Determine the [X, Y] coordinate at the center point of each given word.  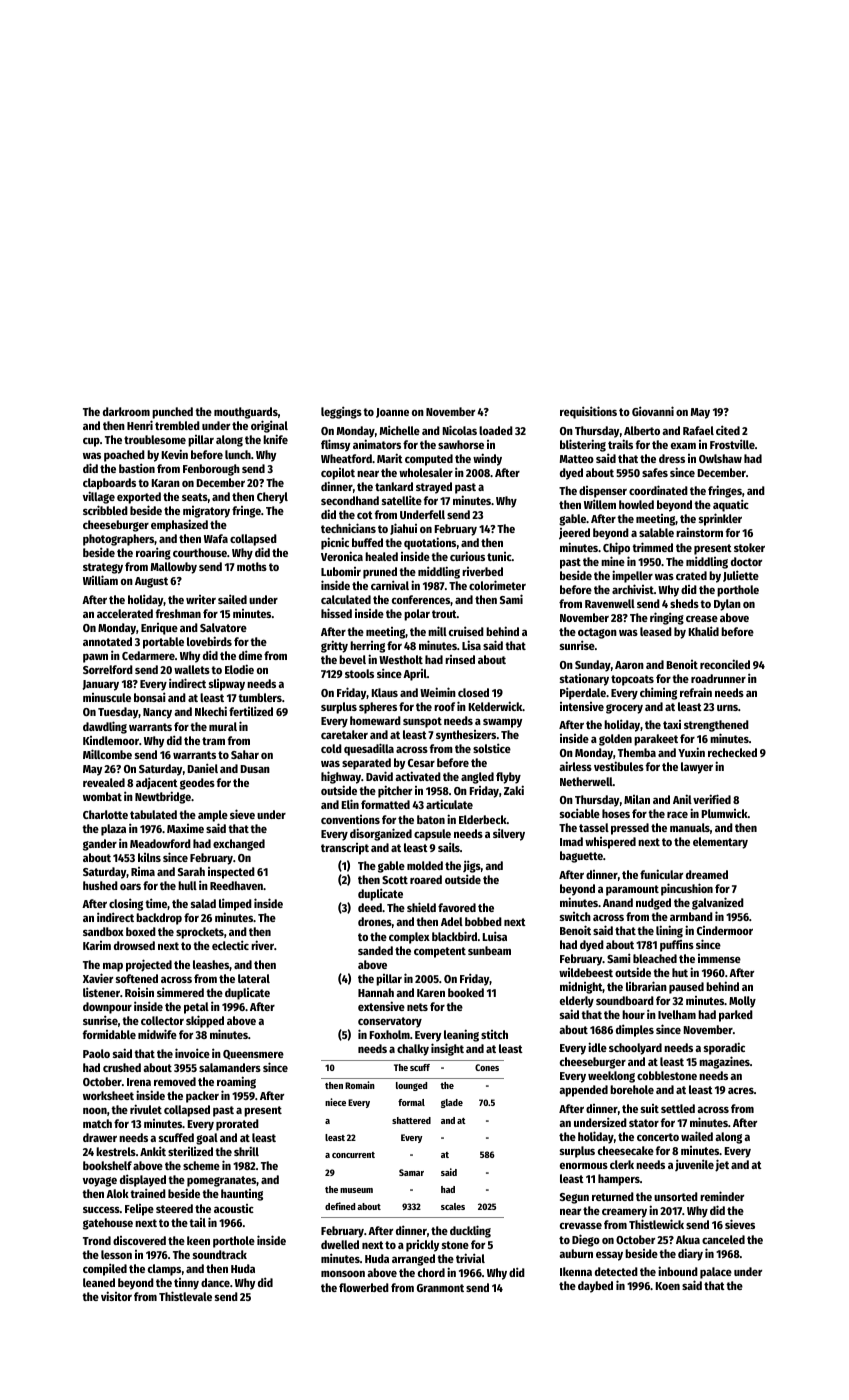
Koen [668, 1286]
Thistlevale [185, 1296]
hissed [336, 613]
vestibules [619, 766]
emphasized [179, 525]
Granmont [440, 1288]
